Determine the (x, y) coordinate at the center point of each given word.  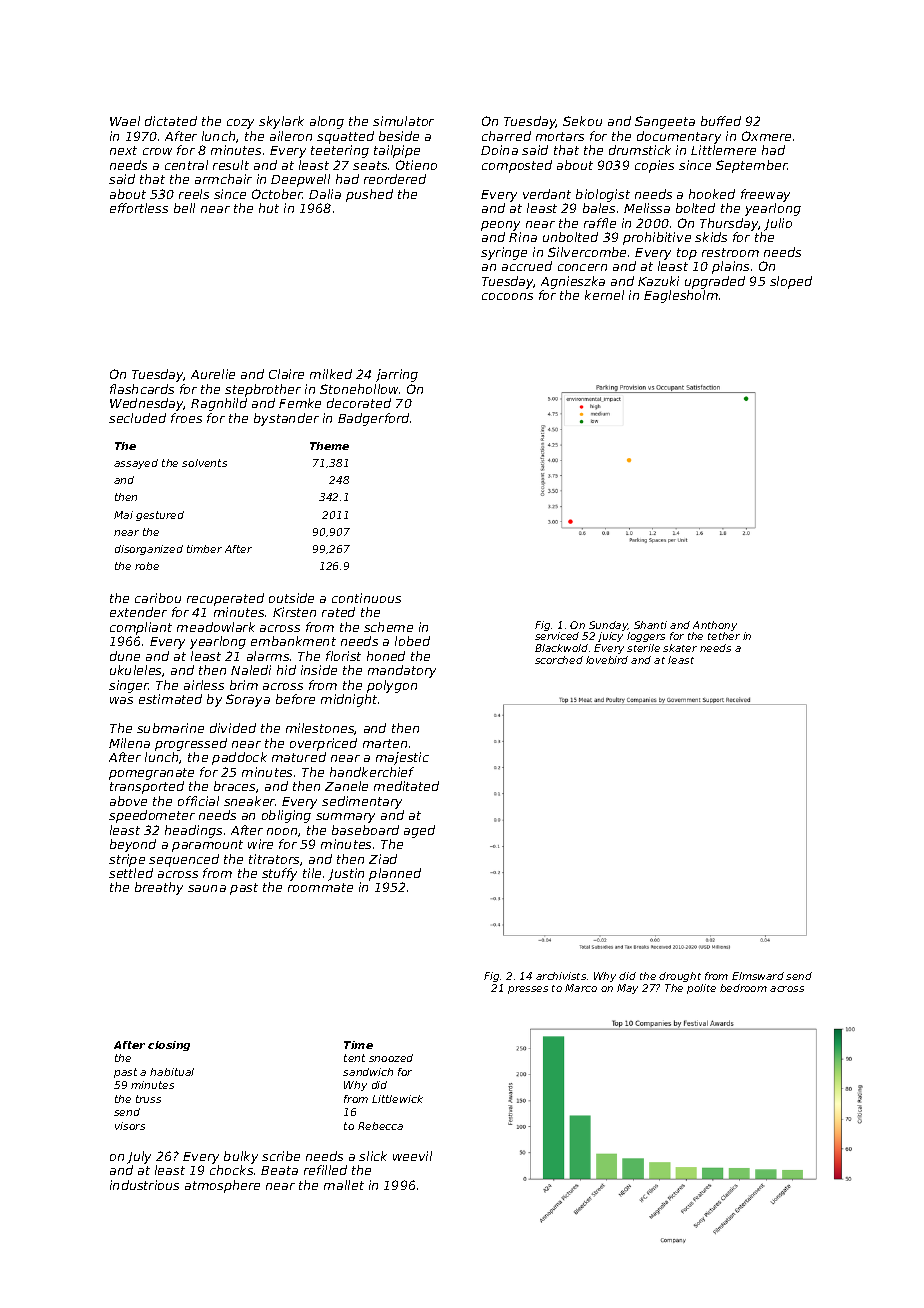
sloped (791, 282)
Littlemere (723, 150)
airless (204, 685)
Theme (329, 446)
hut (269, 208)
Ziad (383, 859)
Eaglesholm (681, 296)
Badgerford (373, 419)
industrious (144, 1185)
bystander (286, 419)
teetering (340, 151)
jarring (397, 375)
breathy (159, 888)
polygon (392, 686)
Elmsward (758, 976)
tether (724, 636)
